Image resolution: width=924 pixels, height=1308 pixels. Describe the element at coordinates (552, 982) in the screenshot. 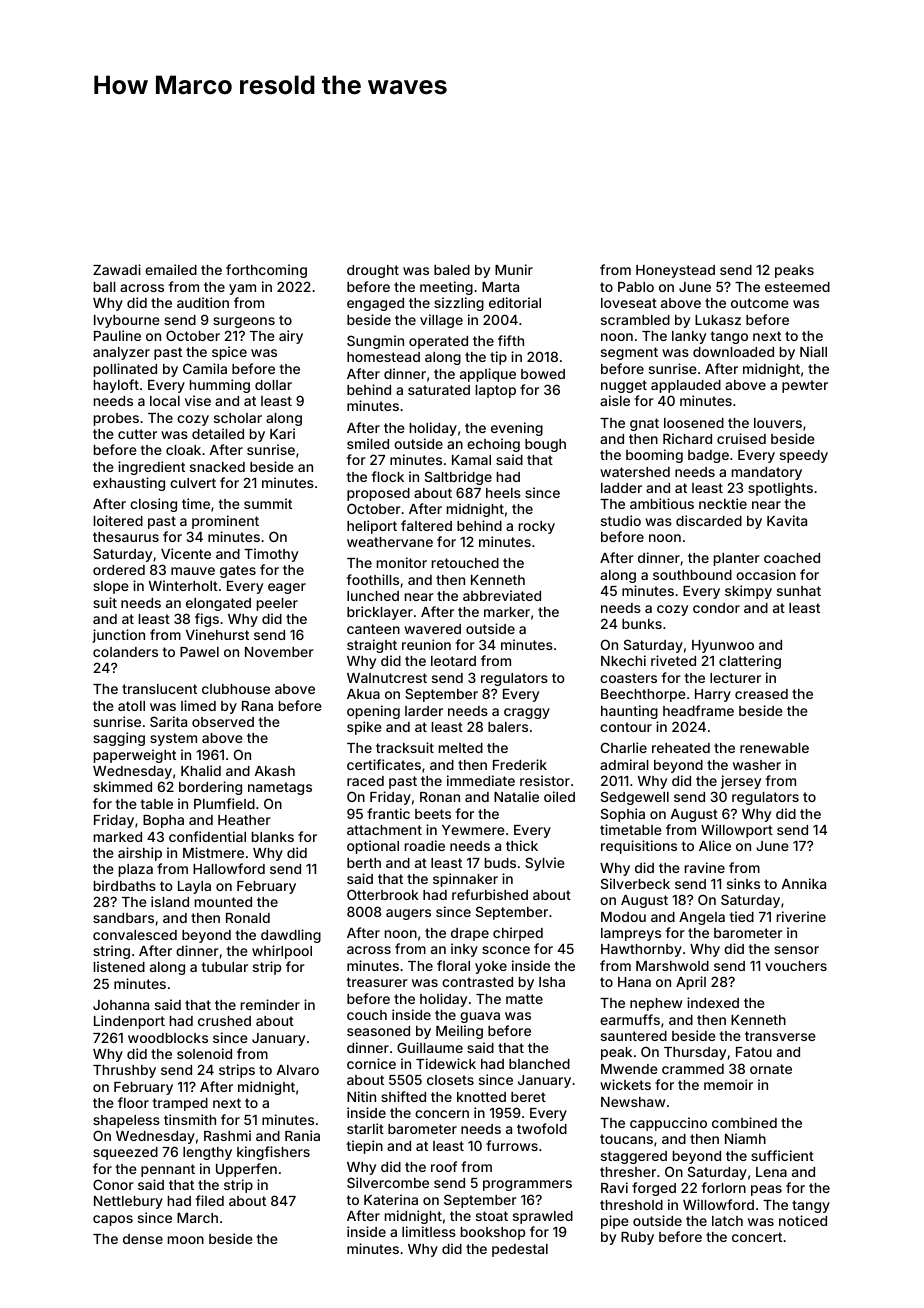

I see `Isha` at that location.
